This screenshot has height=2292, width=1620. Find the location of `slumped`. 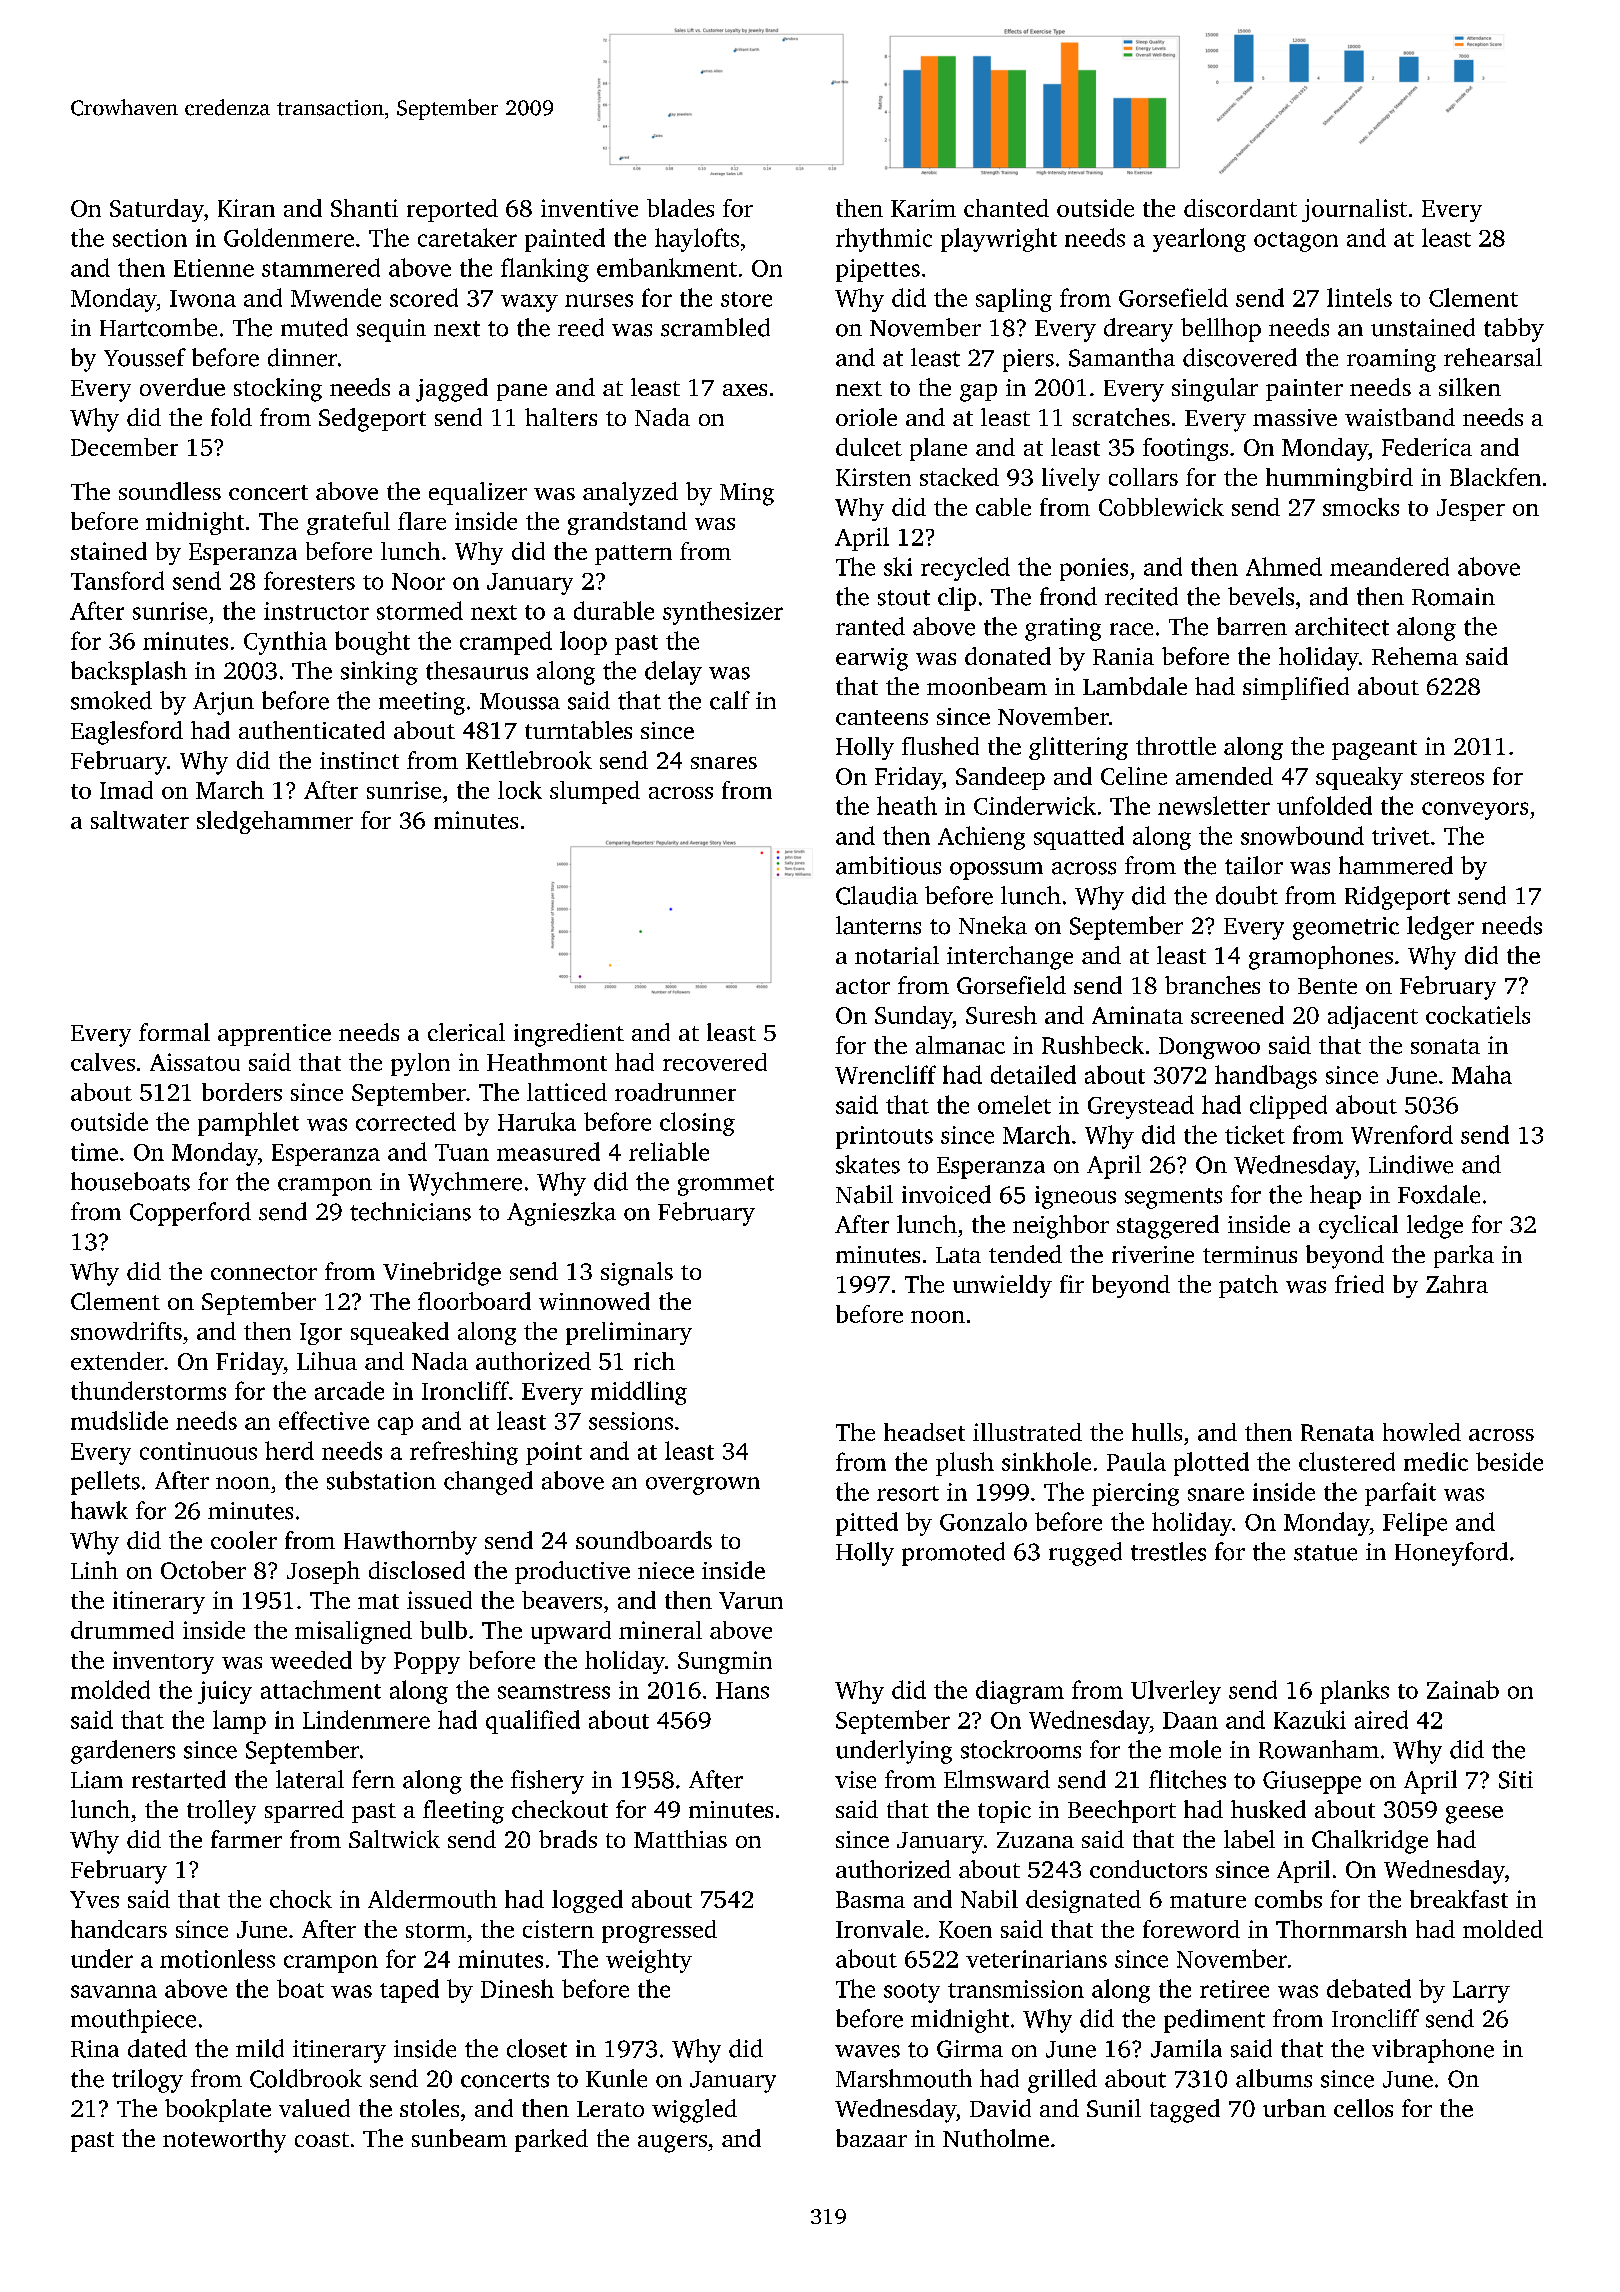

slumped is located at coordinates (595, 792).
